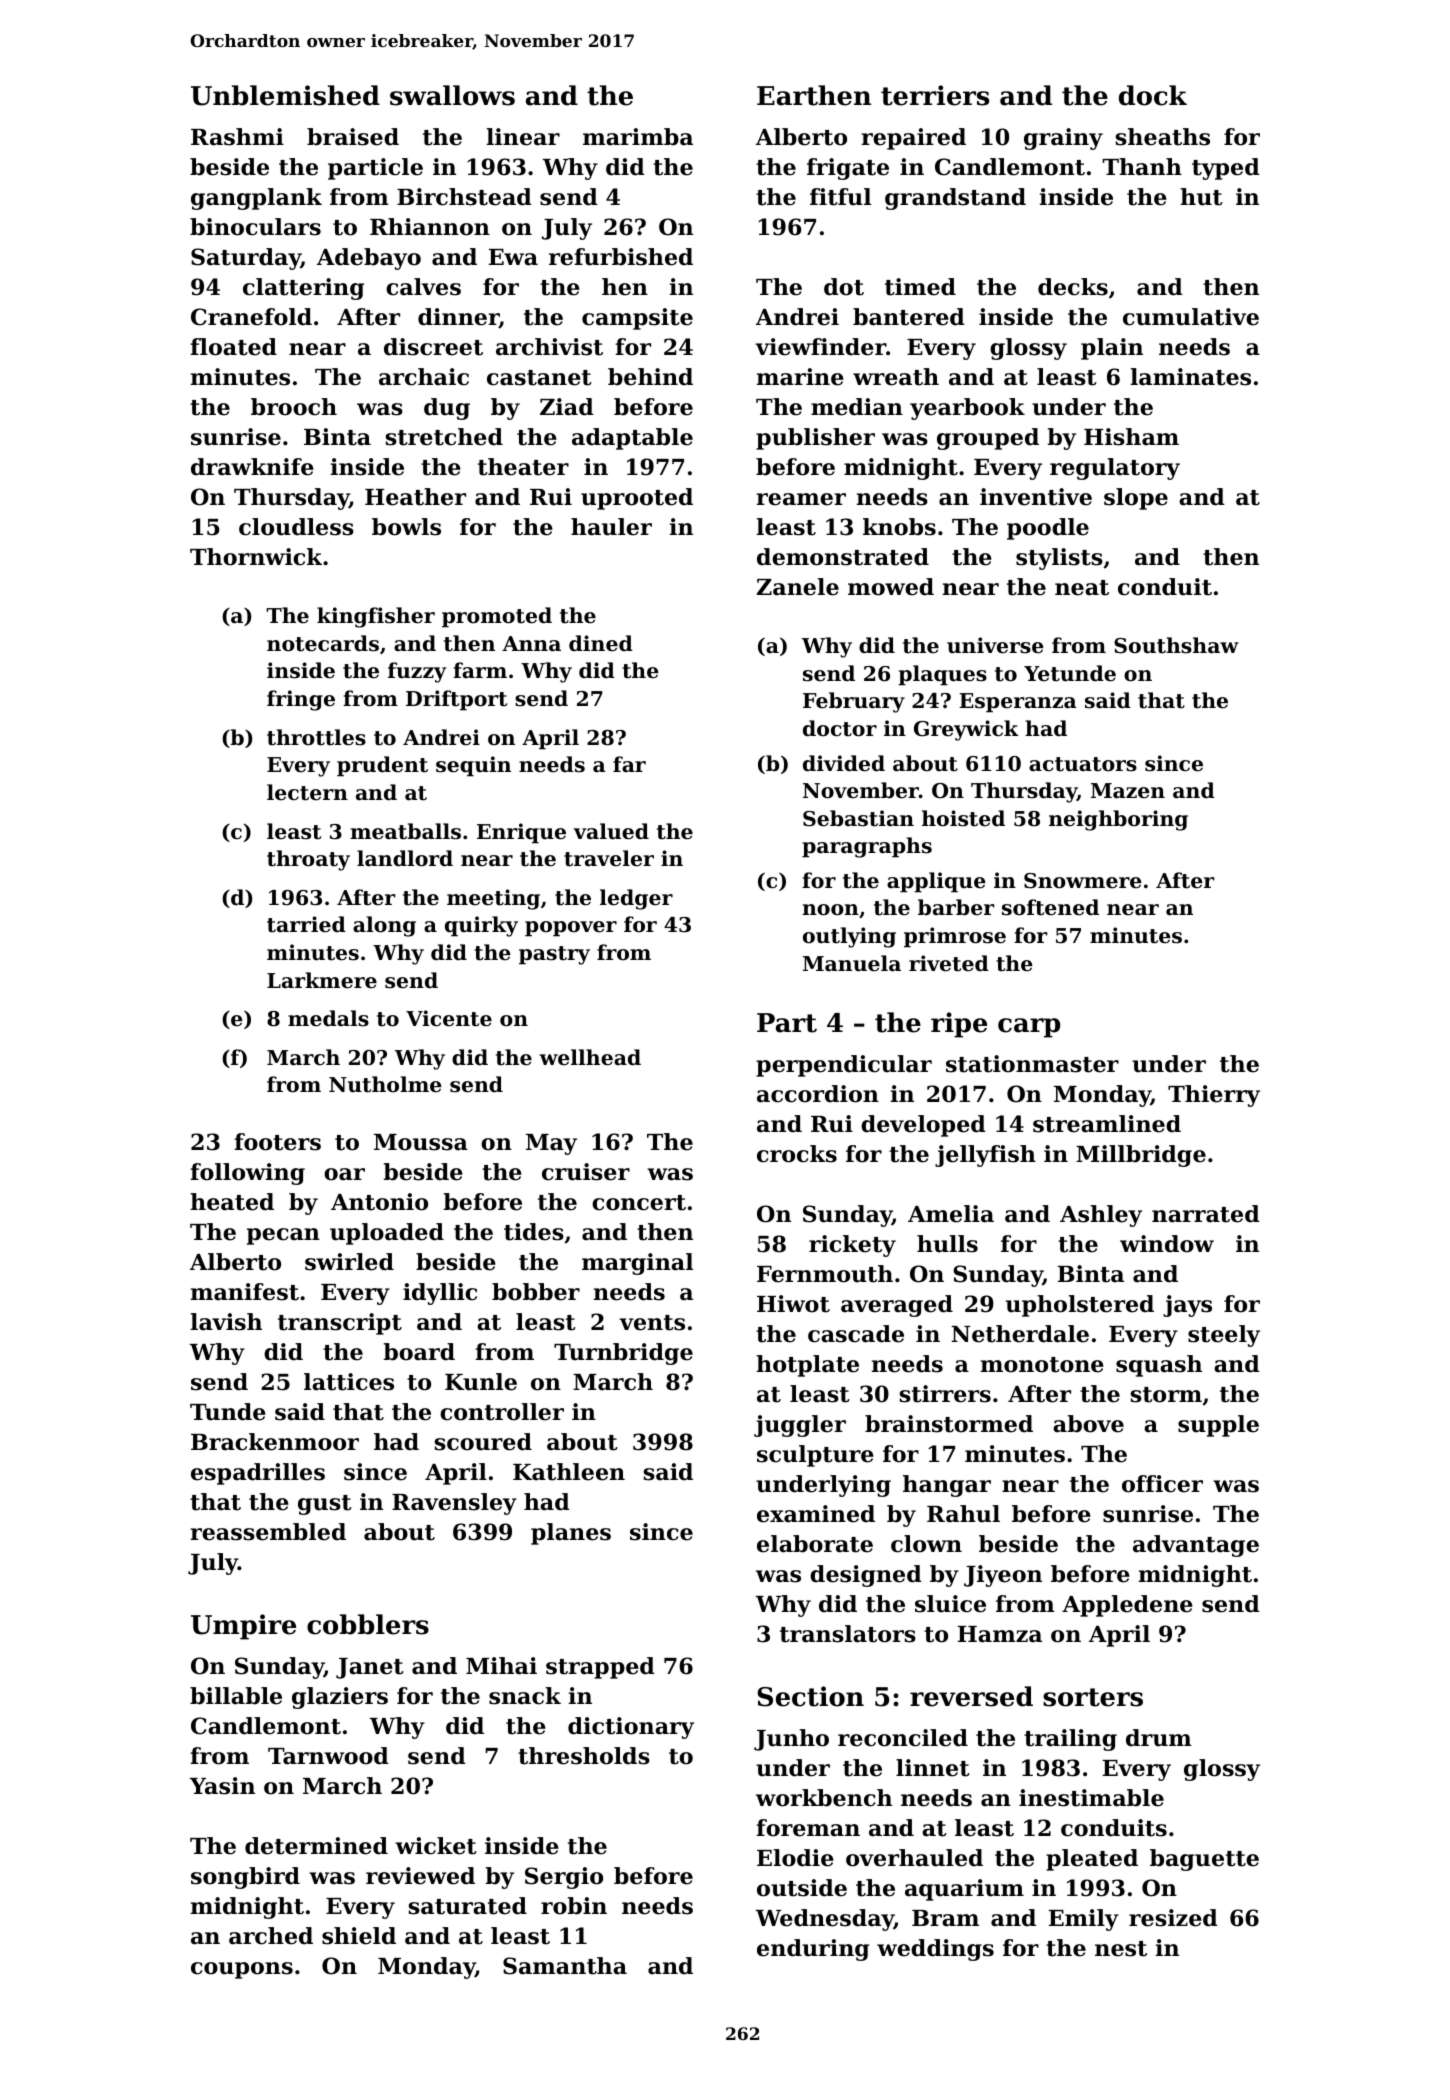  Describe the element at coordinates (325, 1505) in the screenshot. I see `gust` at that location.
